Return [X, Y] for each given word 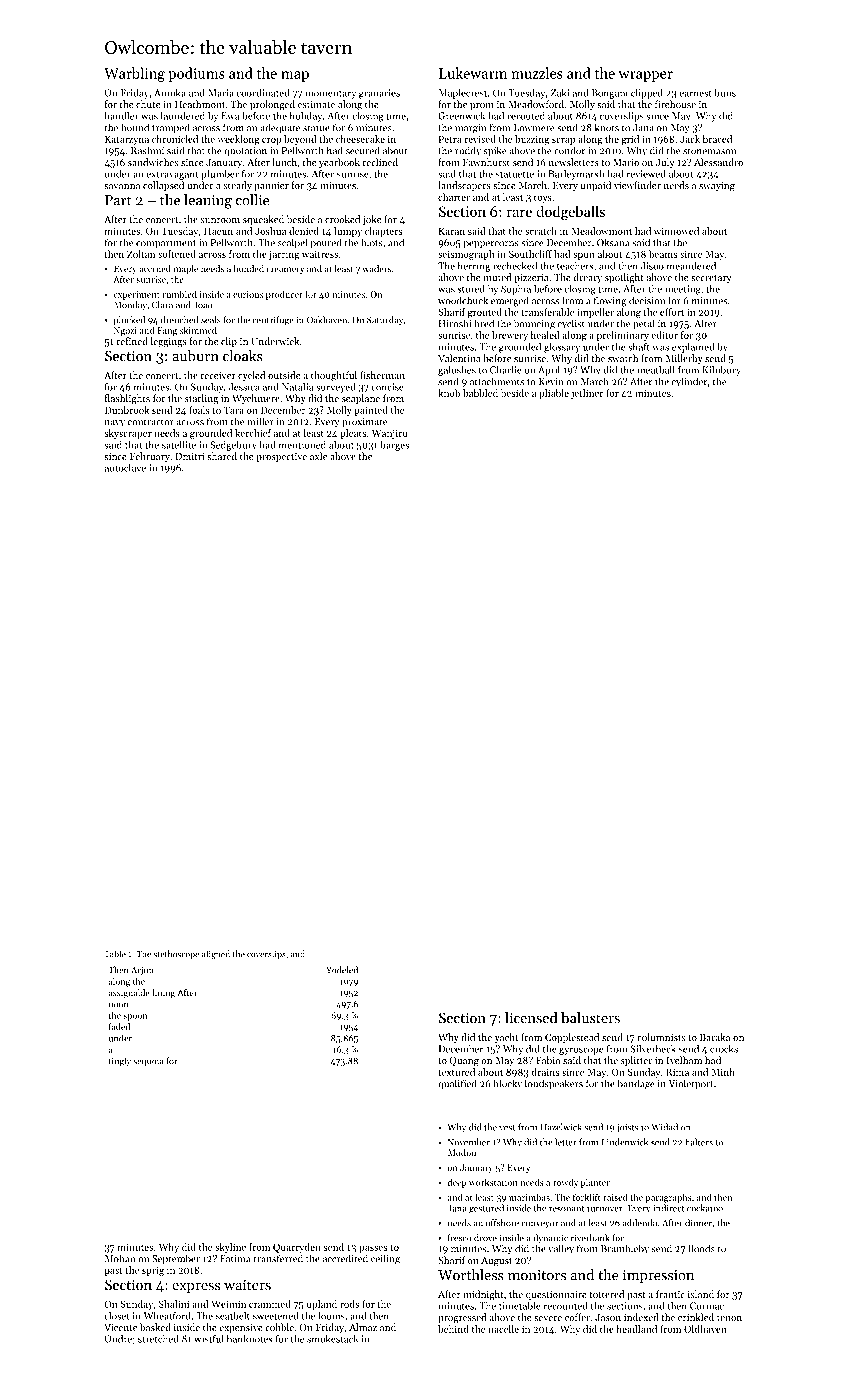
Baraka [715, 1037]
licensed [531, 1018]
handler [122, 116]
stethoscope [176, 954]
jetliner [587, 394]
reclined [380, 162]
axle [318, 456]
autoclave [125, 468]
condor [569, 150]
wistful [209, 1339]
